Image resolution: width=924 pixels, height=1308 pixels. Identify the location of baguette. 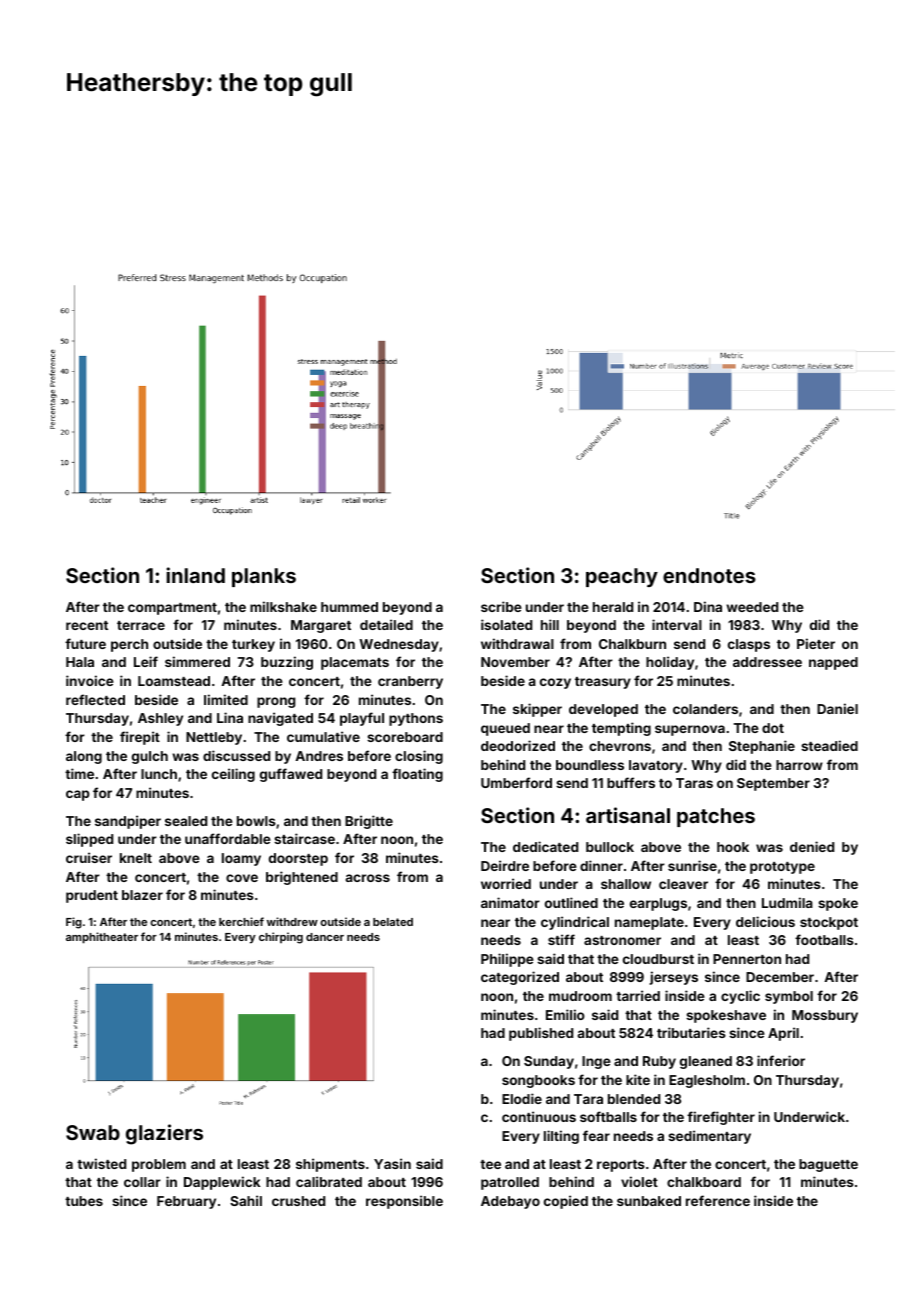
(828, 1165).
